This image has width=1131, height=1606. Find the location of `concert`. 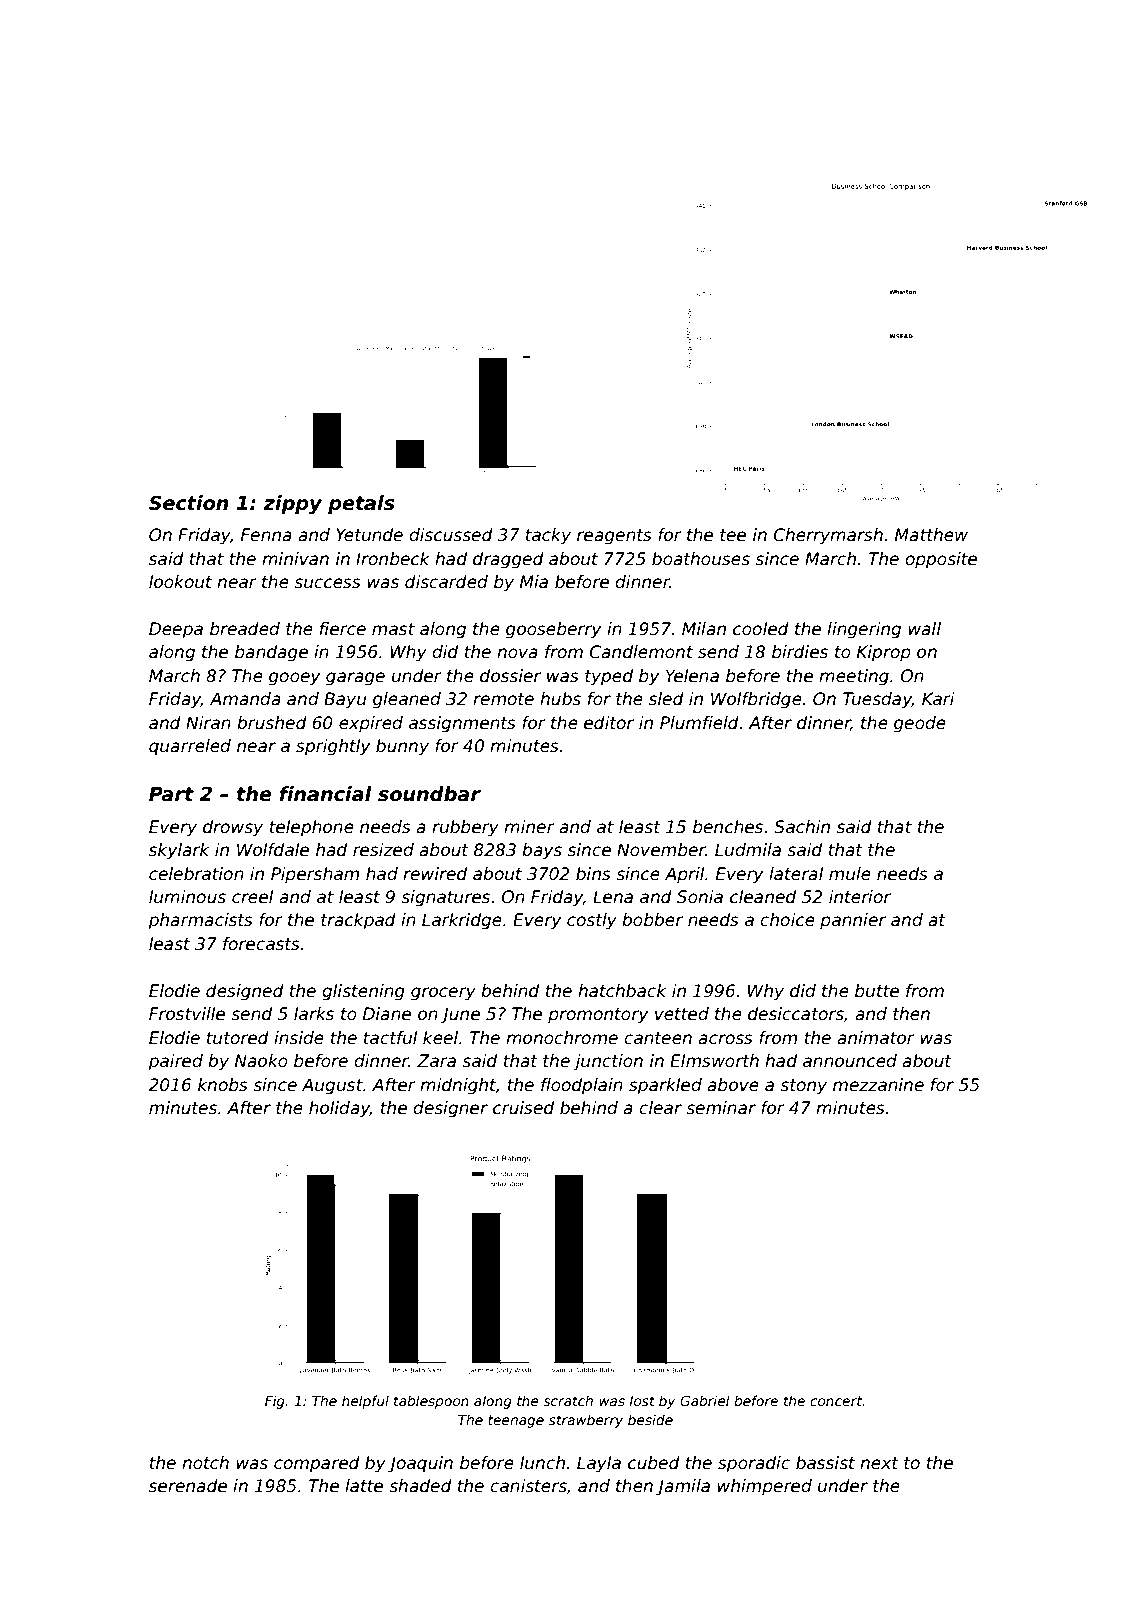

concert is located at coordinates (836, 1401).
